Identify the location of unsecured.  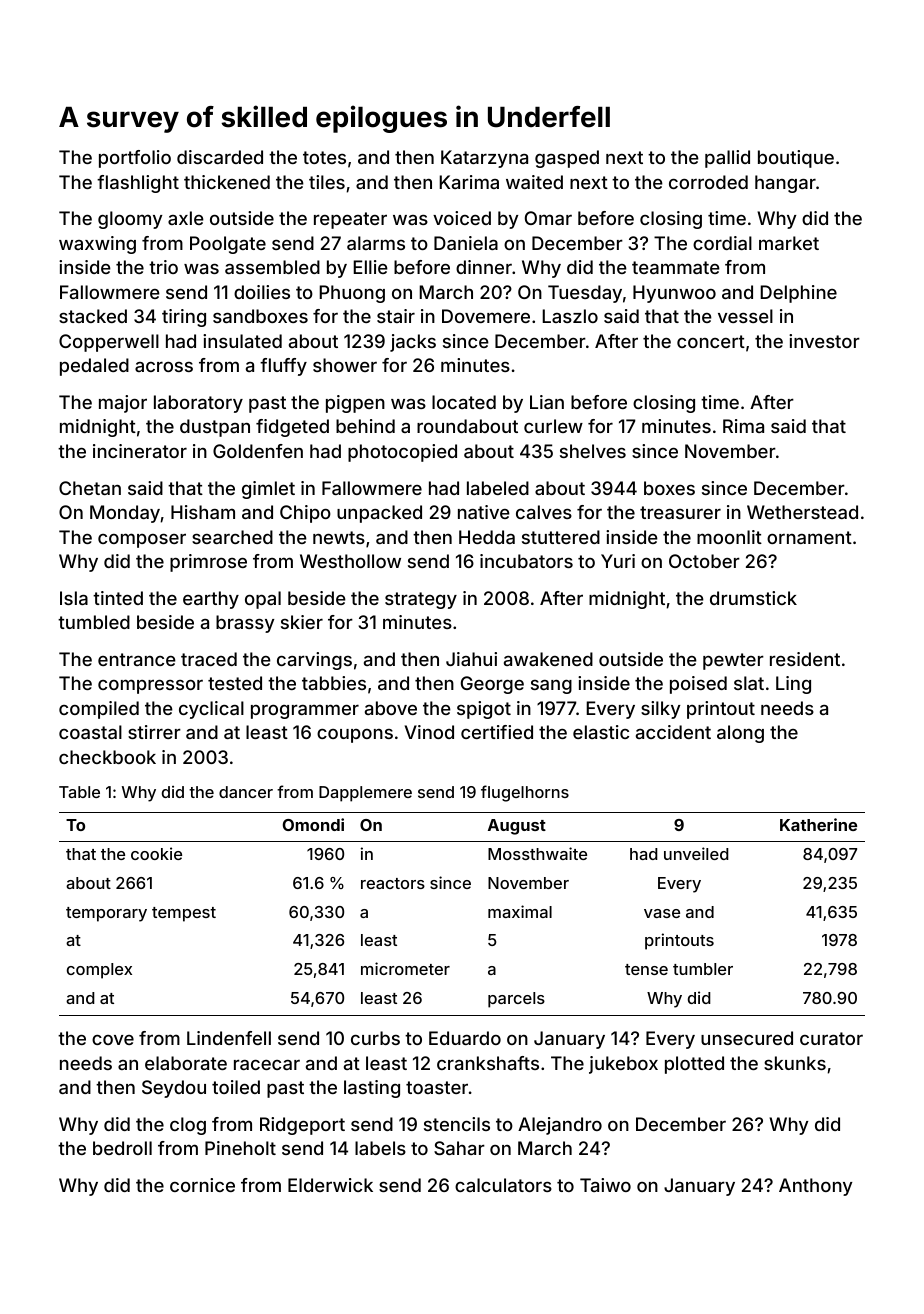
(747, 1038).
